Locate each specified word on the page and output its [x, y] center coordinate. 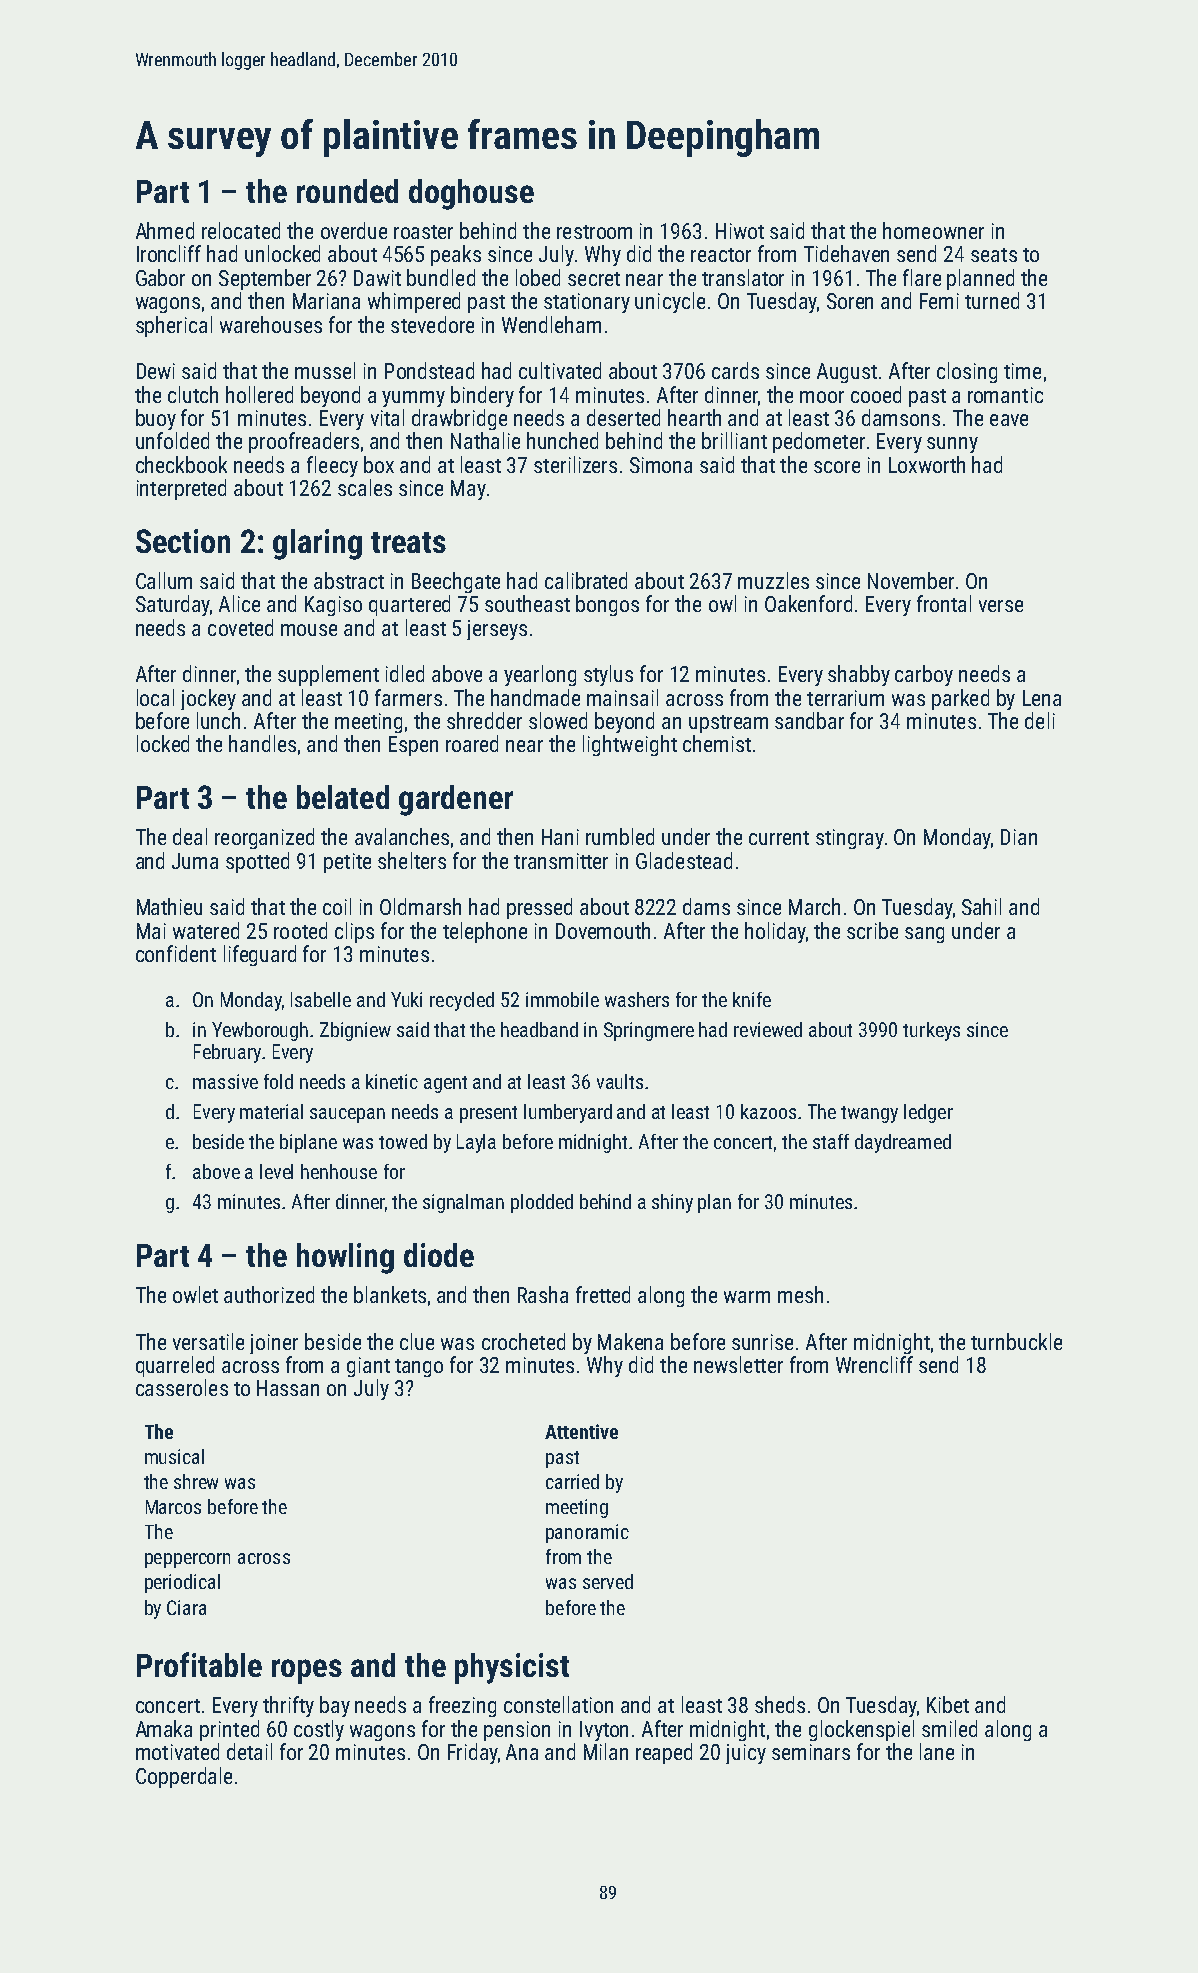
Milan [606, 1751]
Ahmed [165, 230]
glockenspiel [861, 1730]
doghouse [471, 194]
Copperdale [184, 1777]
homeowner [933, 230]
